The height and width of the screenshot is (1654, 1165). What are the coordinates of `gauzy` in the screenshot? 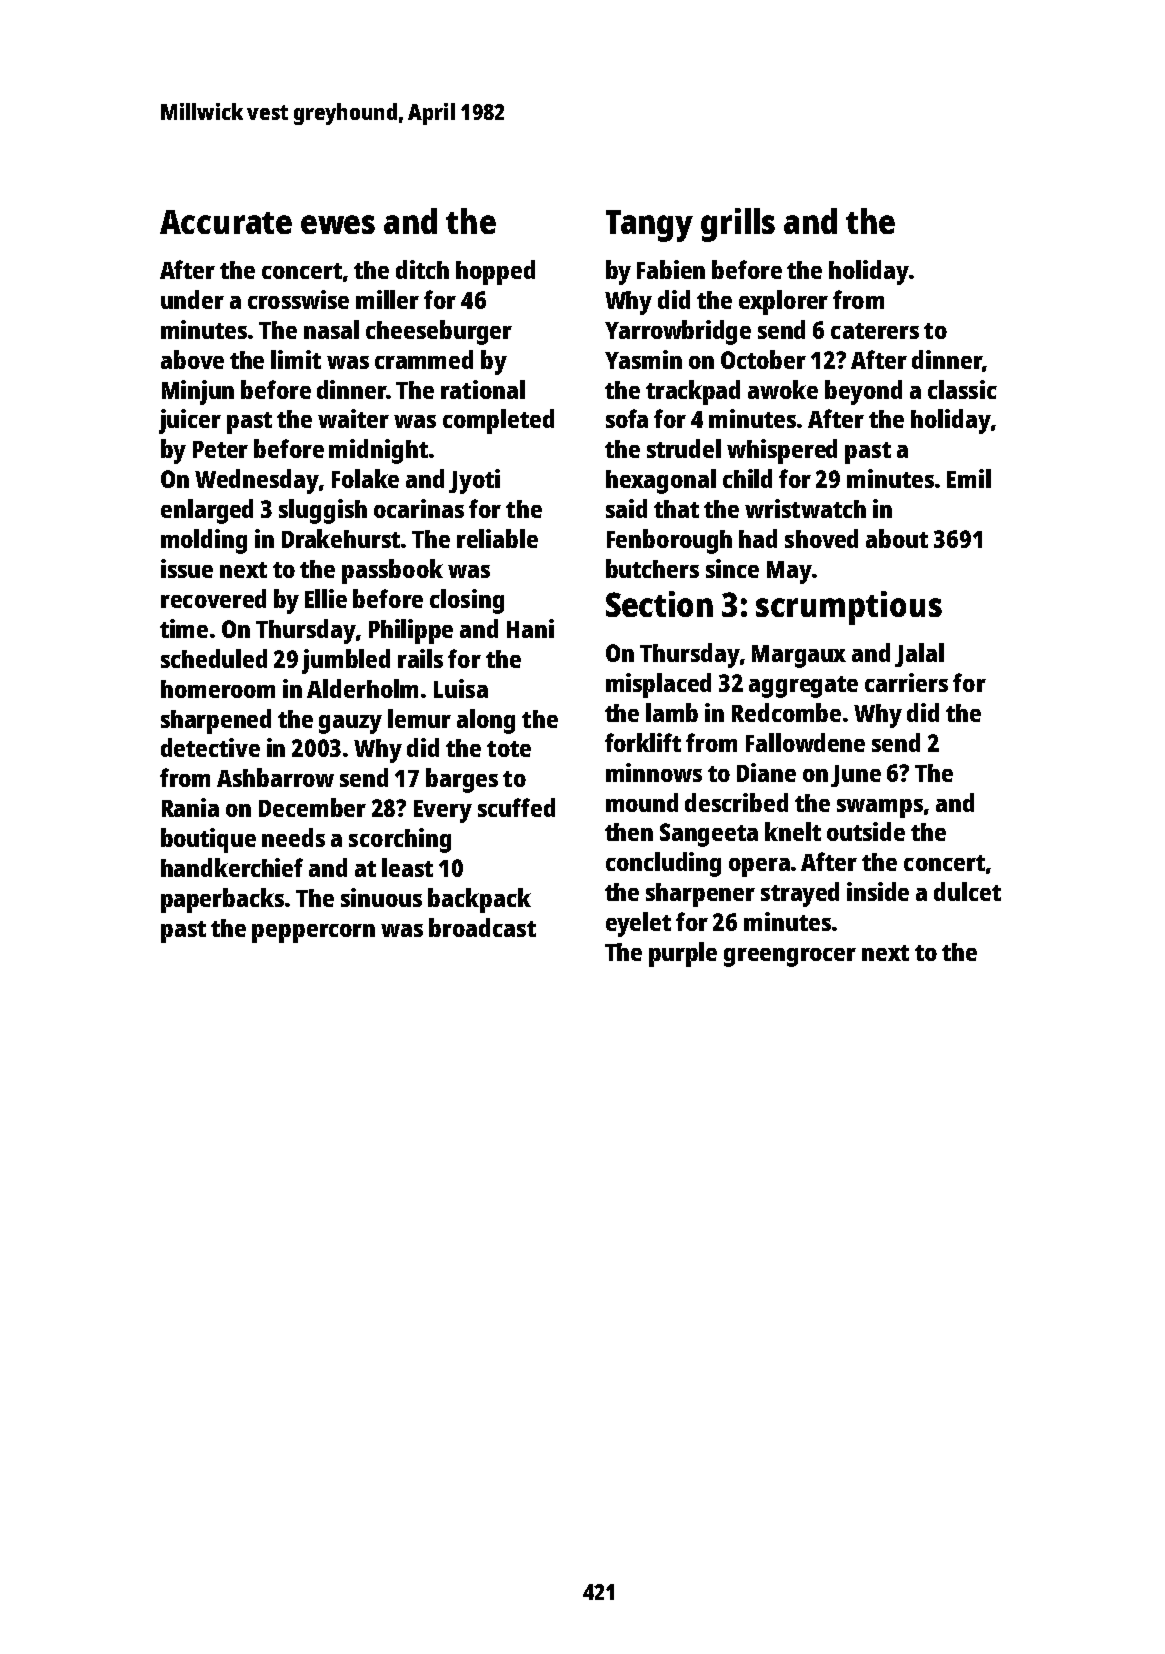 It's located at (350, 724).
